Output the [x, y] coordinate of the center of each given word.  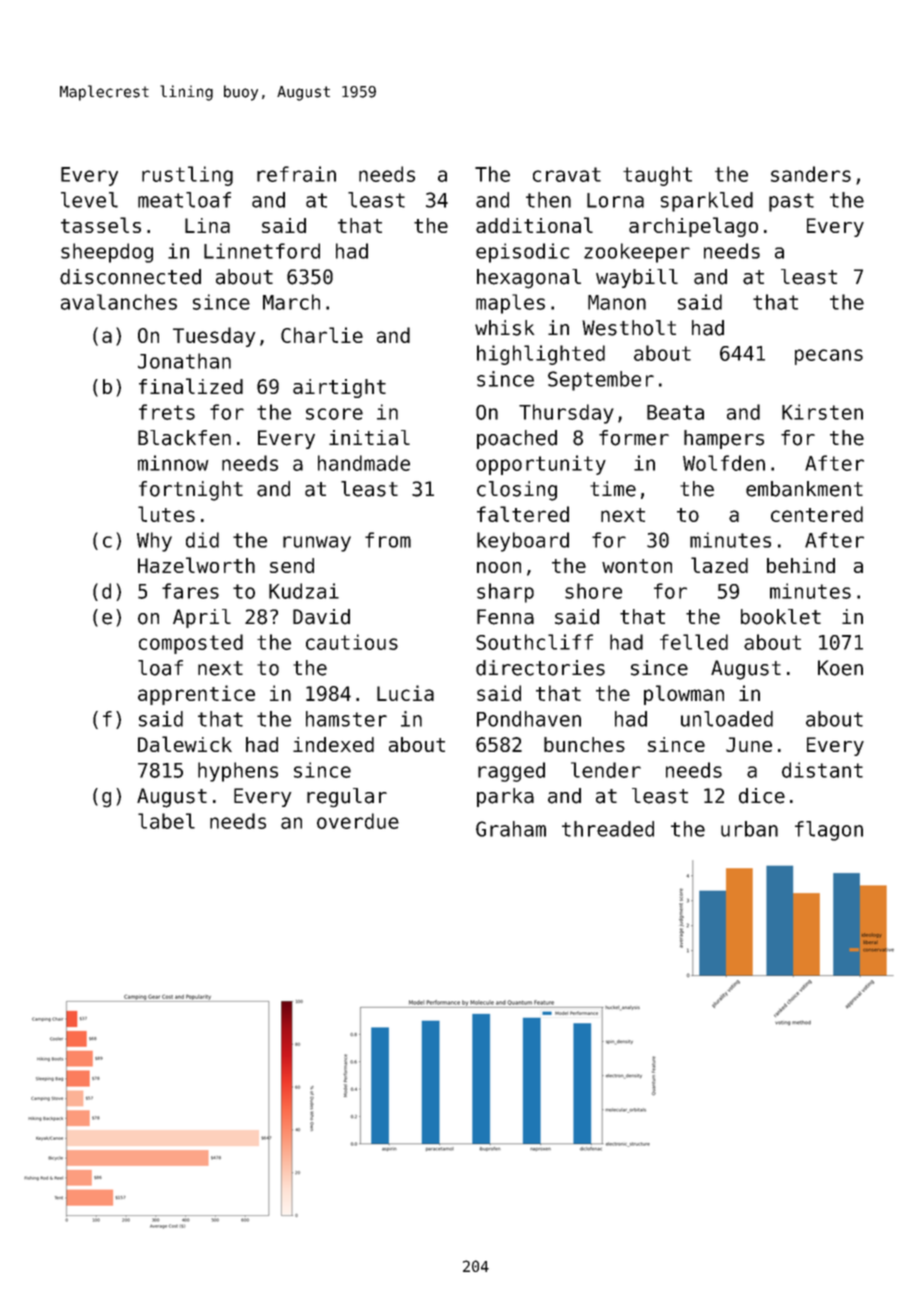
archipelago [693, 227]
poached [517, 439]
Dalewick [185, 744]
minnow [173, 463]
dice [762, 796]
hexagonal [529, 279]
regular [347, 798]
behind [801, 565]
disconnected [130, 277]
